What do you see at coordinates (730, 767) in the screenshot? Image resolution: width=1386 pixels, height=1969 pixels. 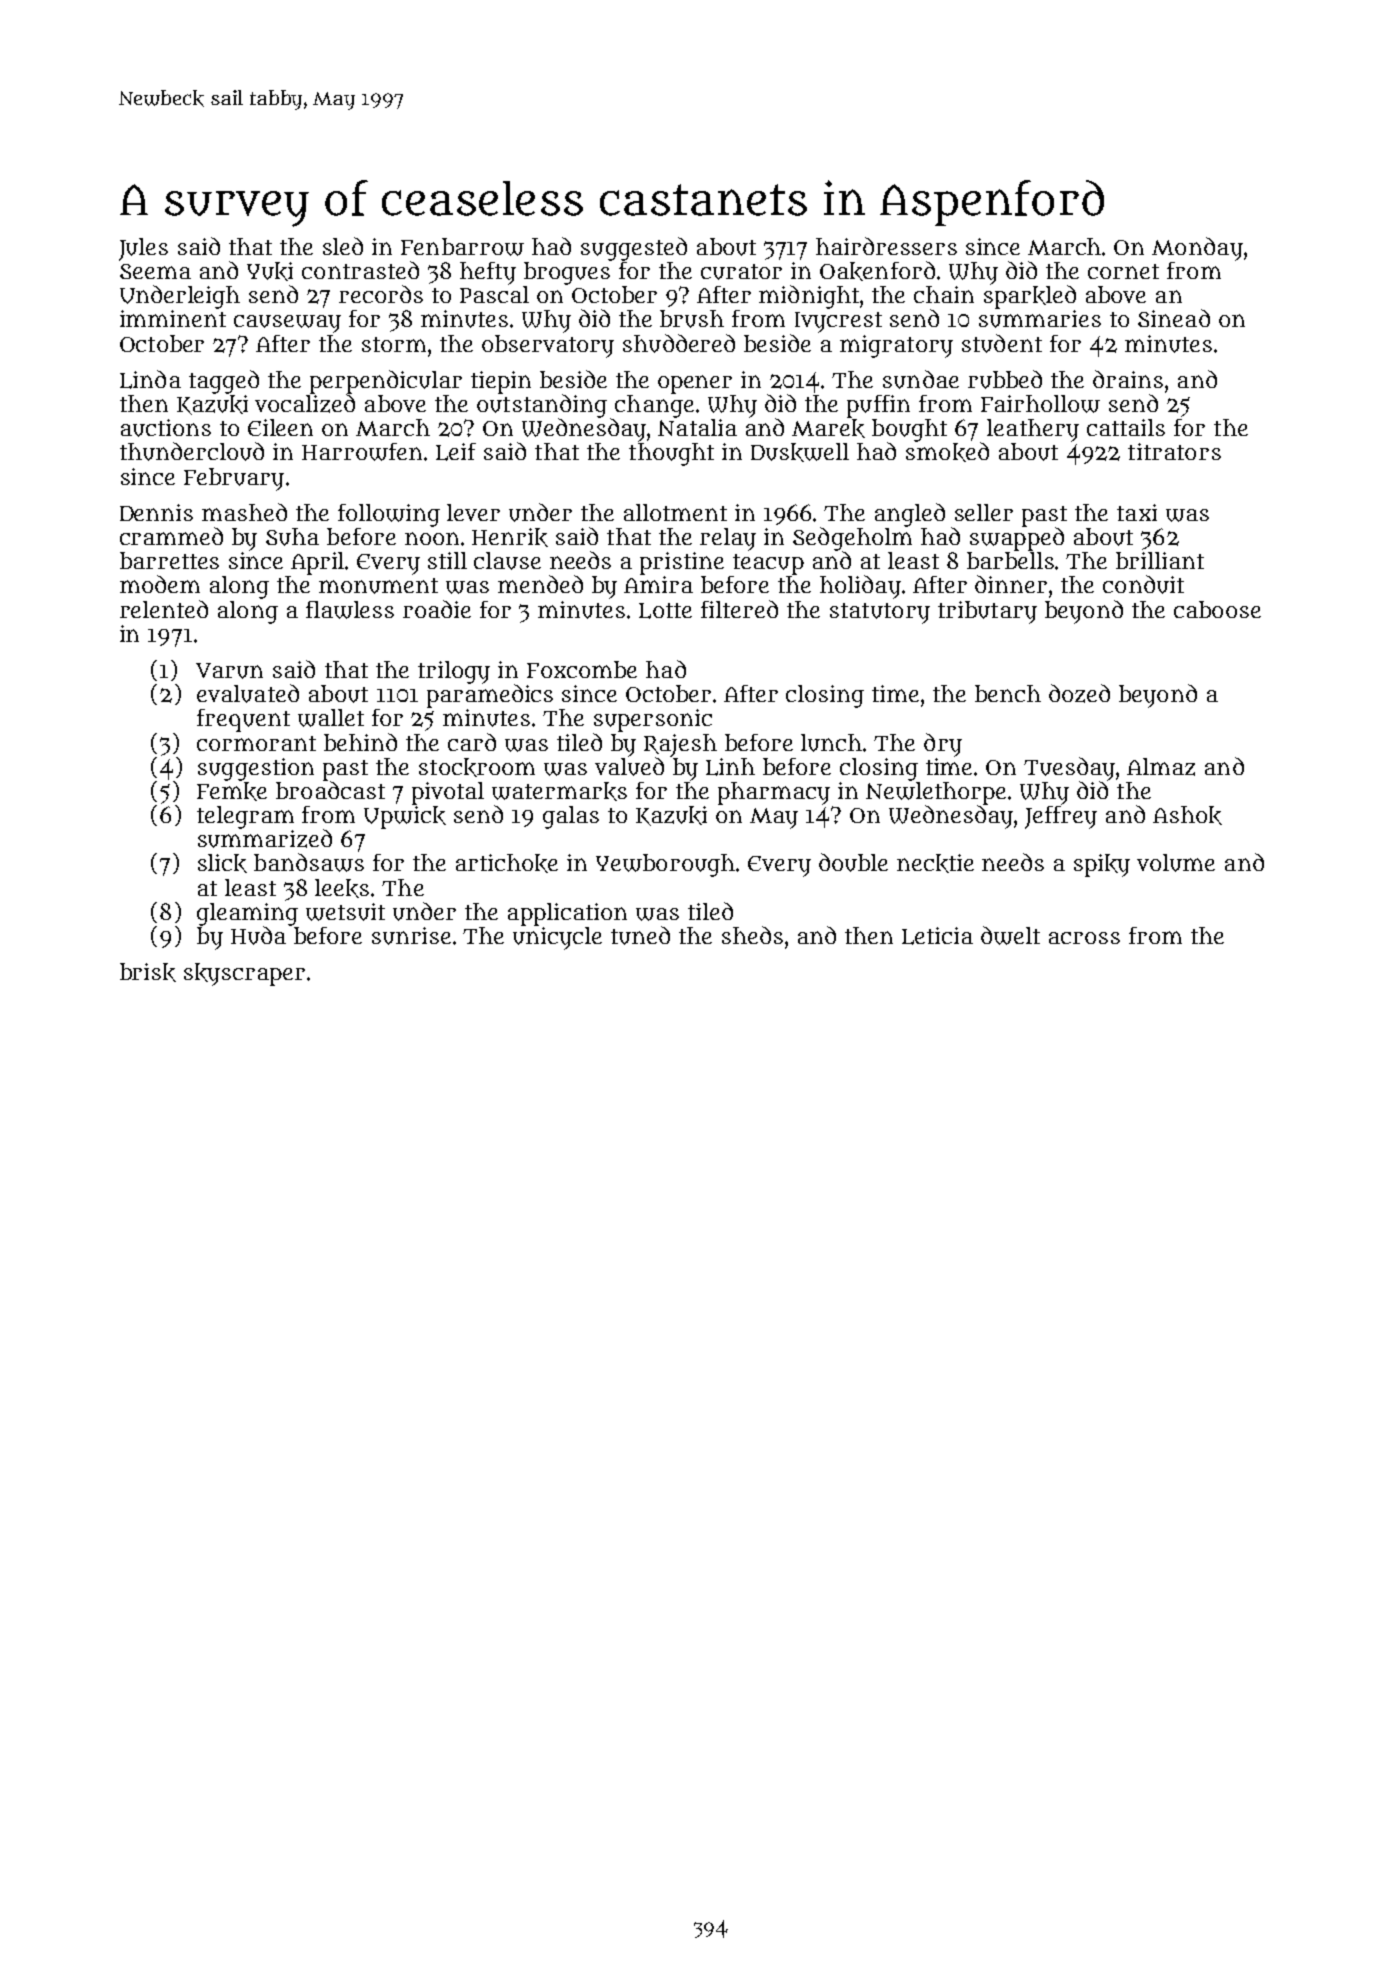 I see `Linh` at bounding box center [730, 767].
